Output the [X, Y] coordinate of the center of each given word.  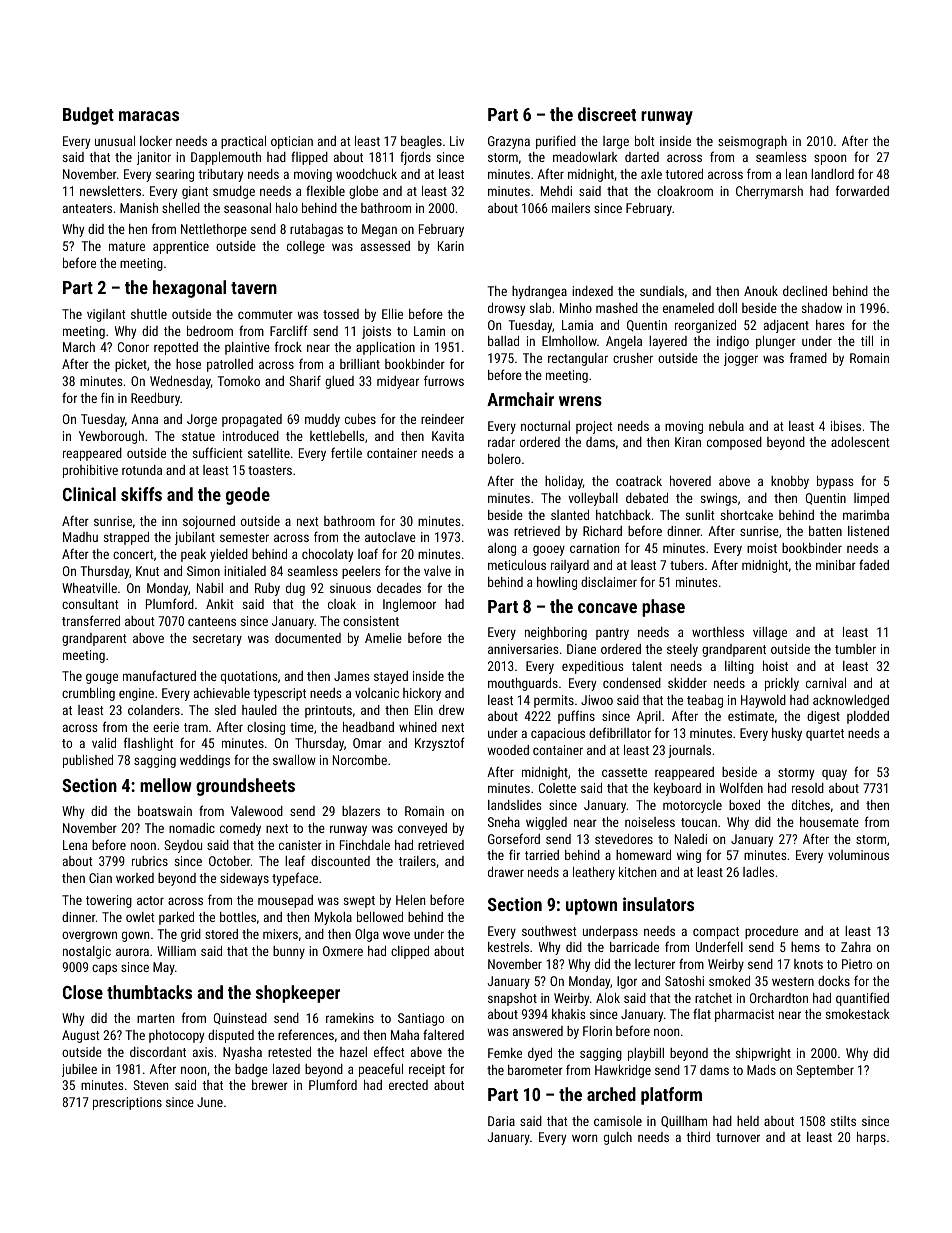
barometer [535, 1070]
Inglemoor [409, 605]
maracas [149, 116]
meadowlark [585, 157]
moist [762, 548]
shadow [822, 308]
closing [266, 728]
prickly [782, 684]
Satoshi [684, 981]
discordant [158, 1052]
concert [133, 554]
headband [368, 727]
